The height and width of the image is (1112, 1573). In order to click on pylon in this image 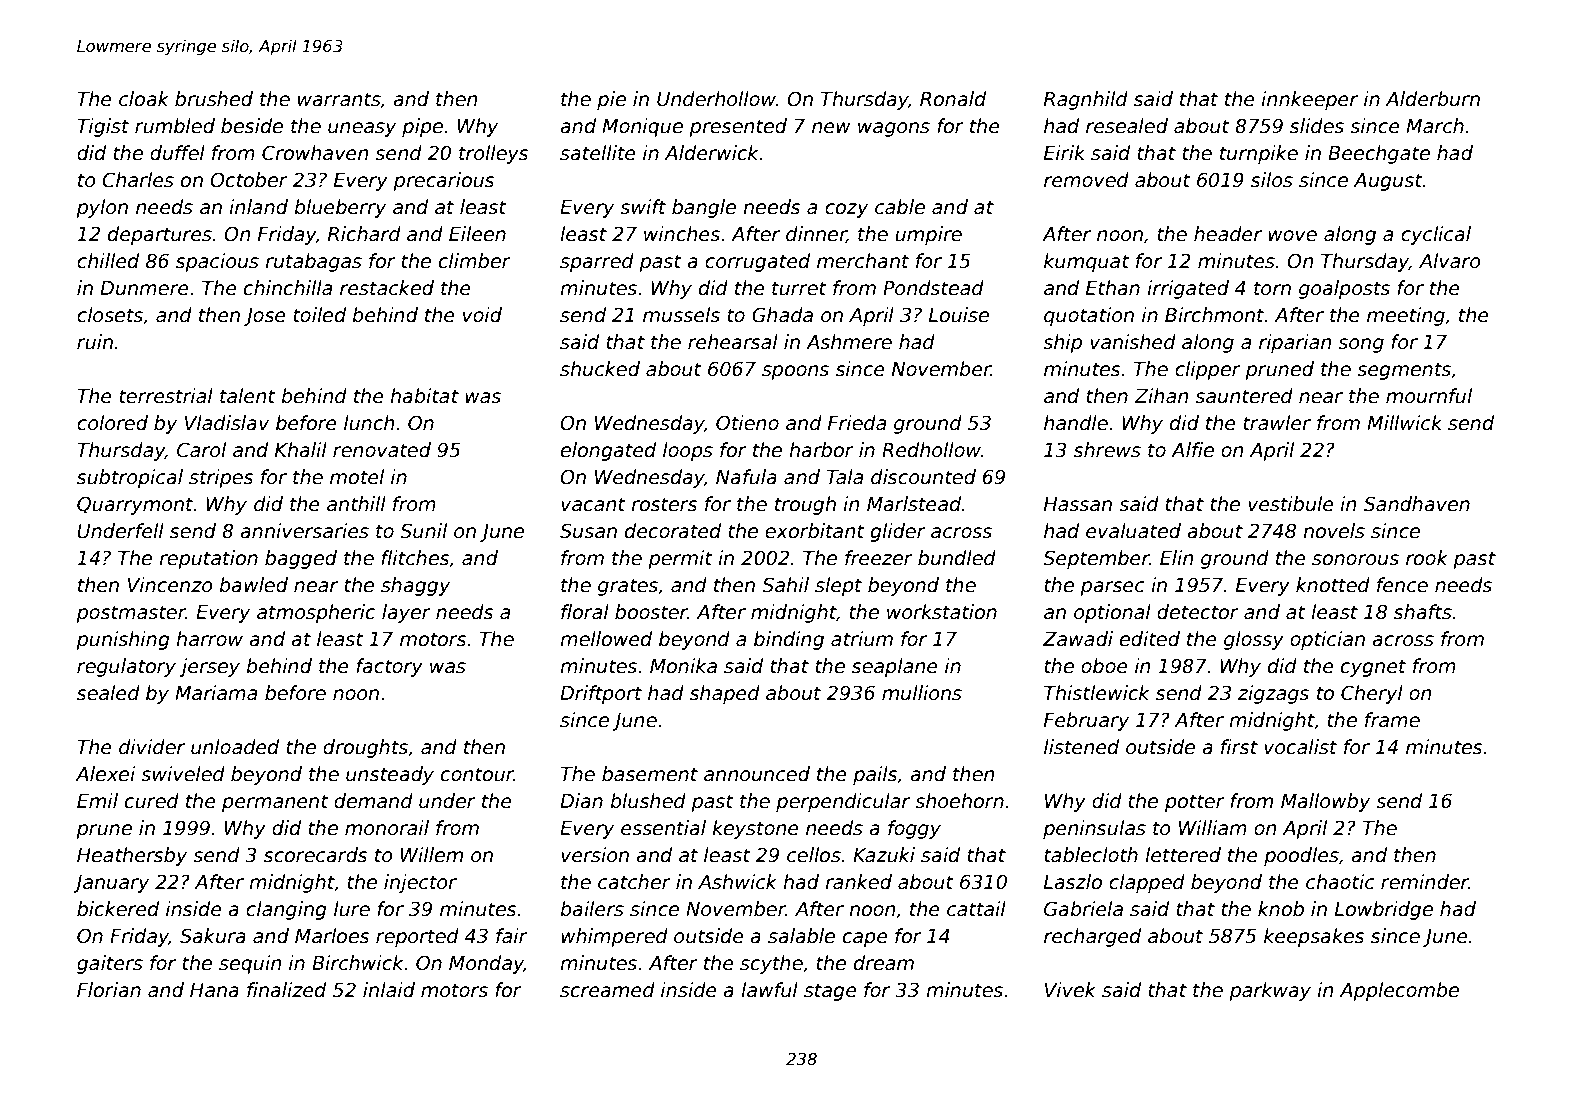, I will do `click(102, 208)`.
